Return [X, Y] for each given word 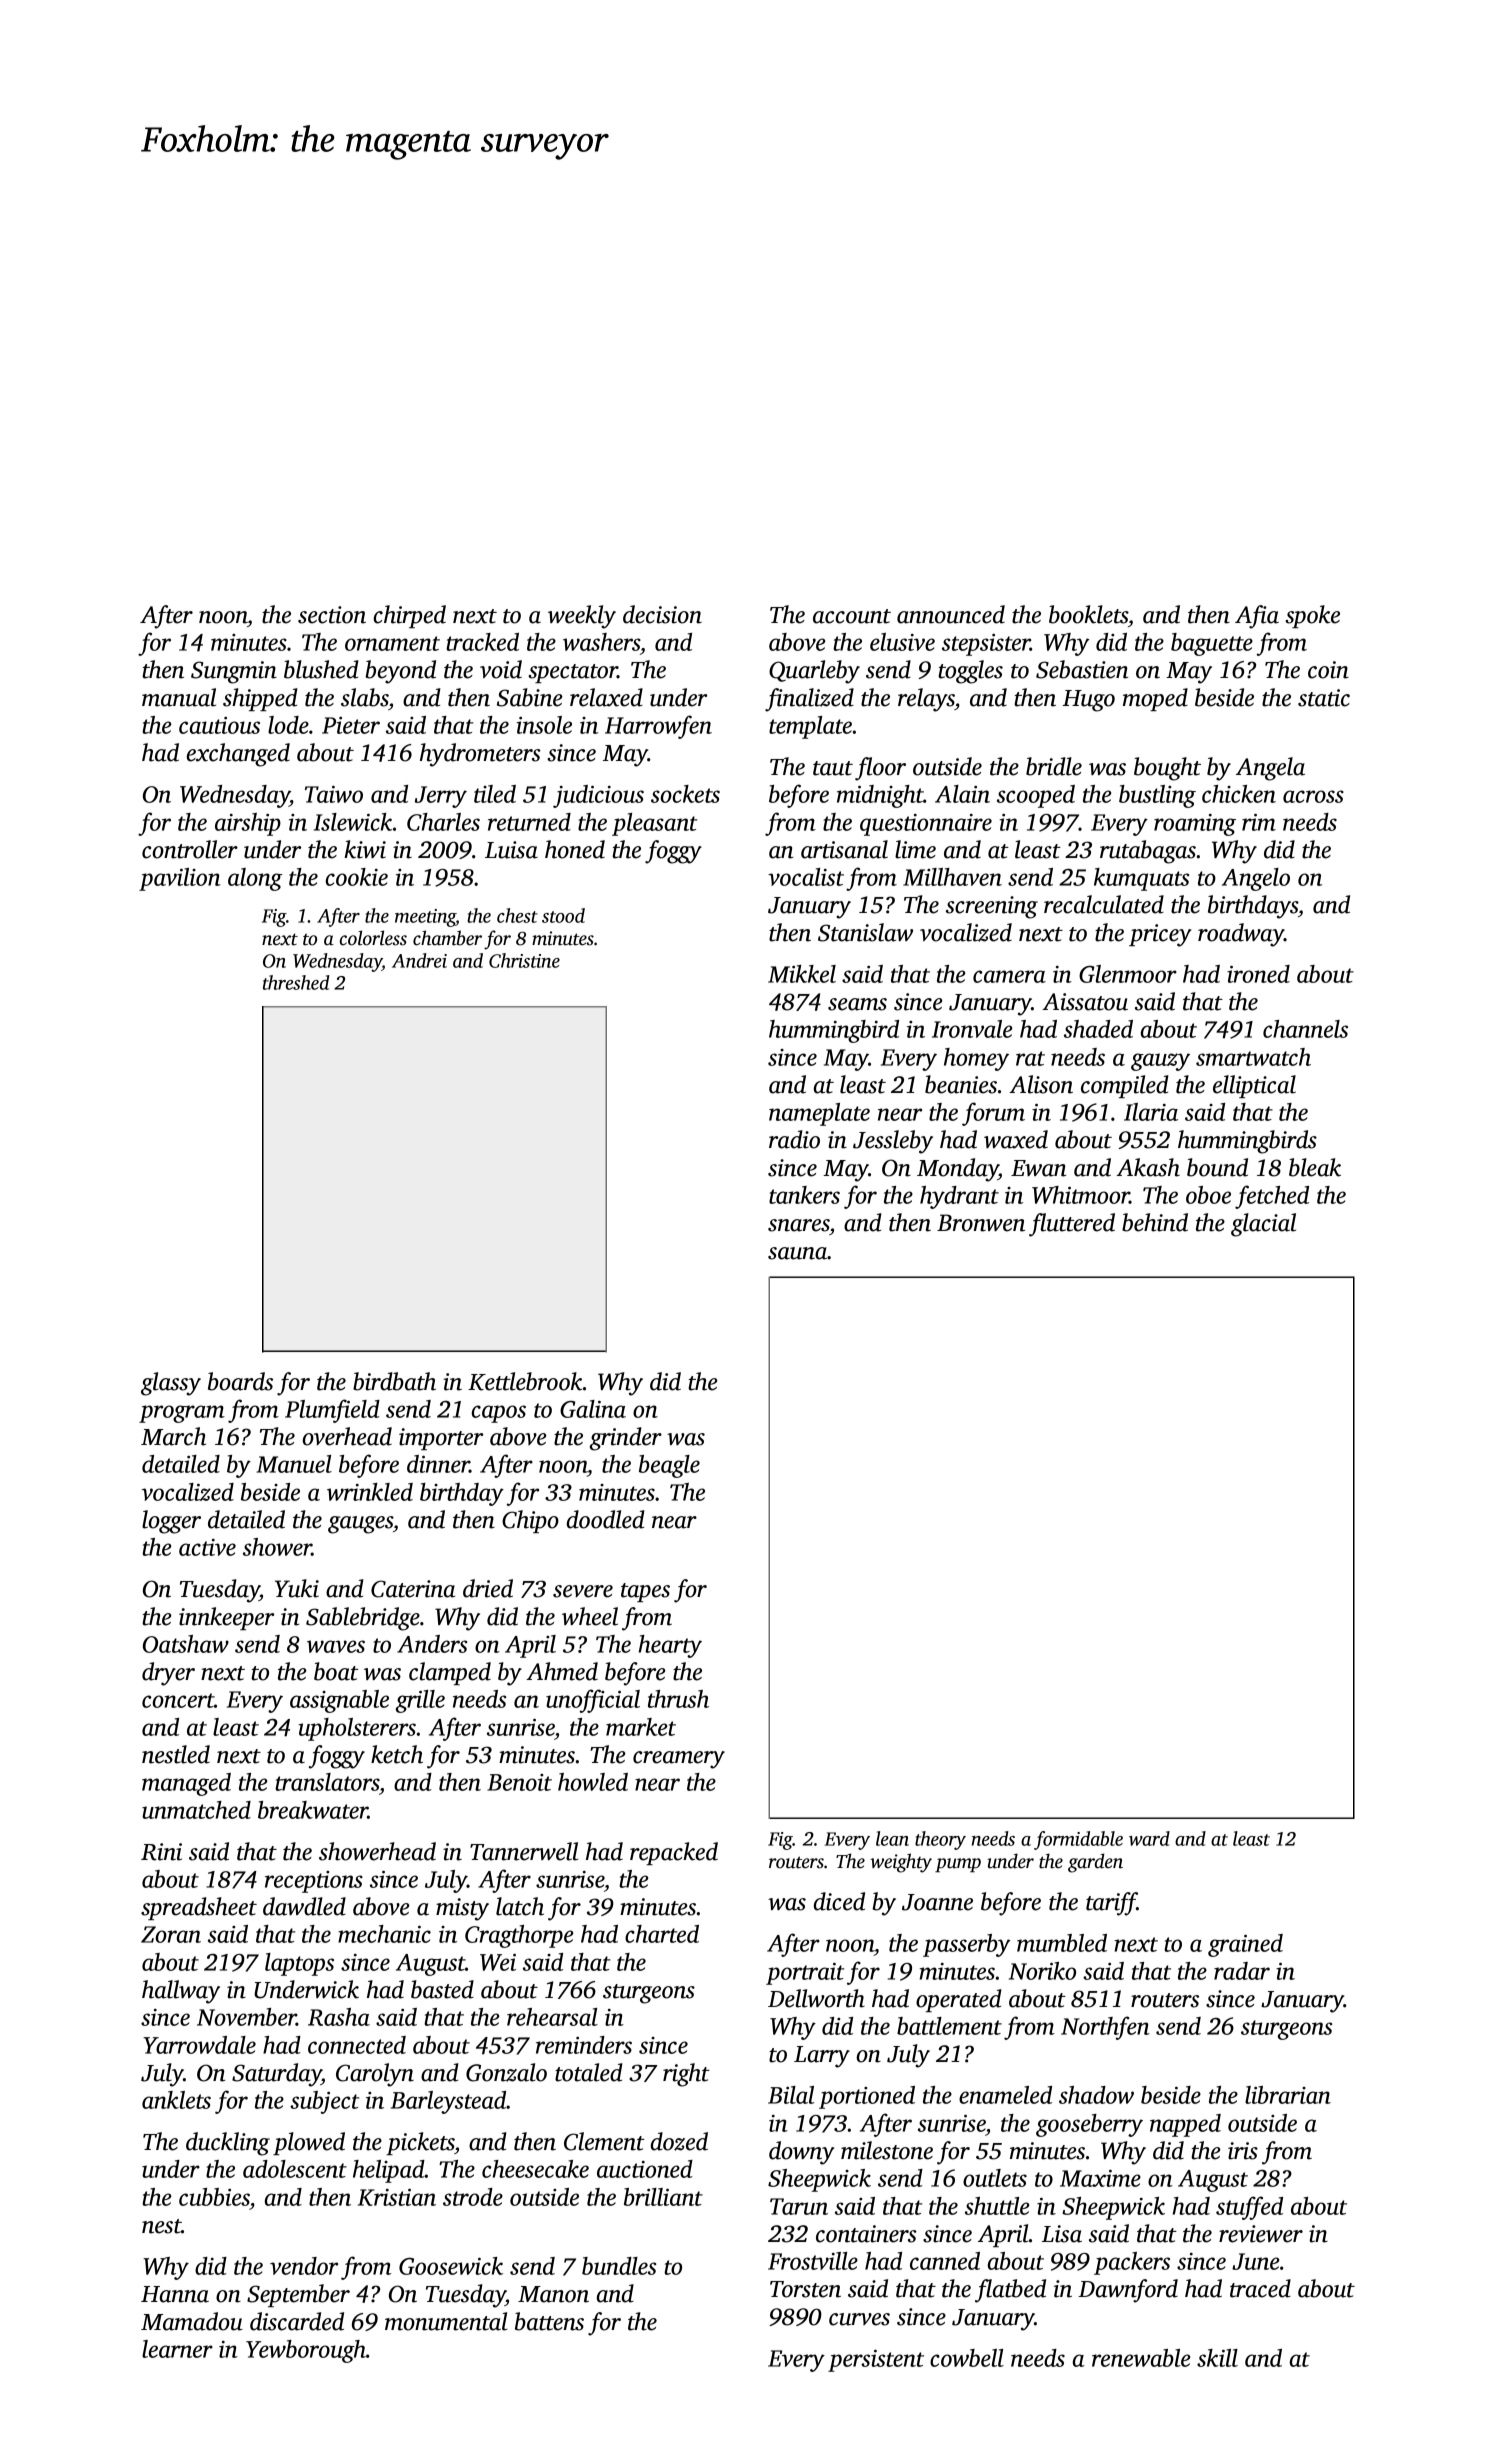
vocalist [806, 877]
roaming [1195, 825]
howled [593, 1782]
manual [179, 697]
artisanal [844, 849]
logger [171, 1522]
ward [1149, 1838]
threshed [296, 982]
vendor [304, 2266]
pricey [1160, 935]
